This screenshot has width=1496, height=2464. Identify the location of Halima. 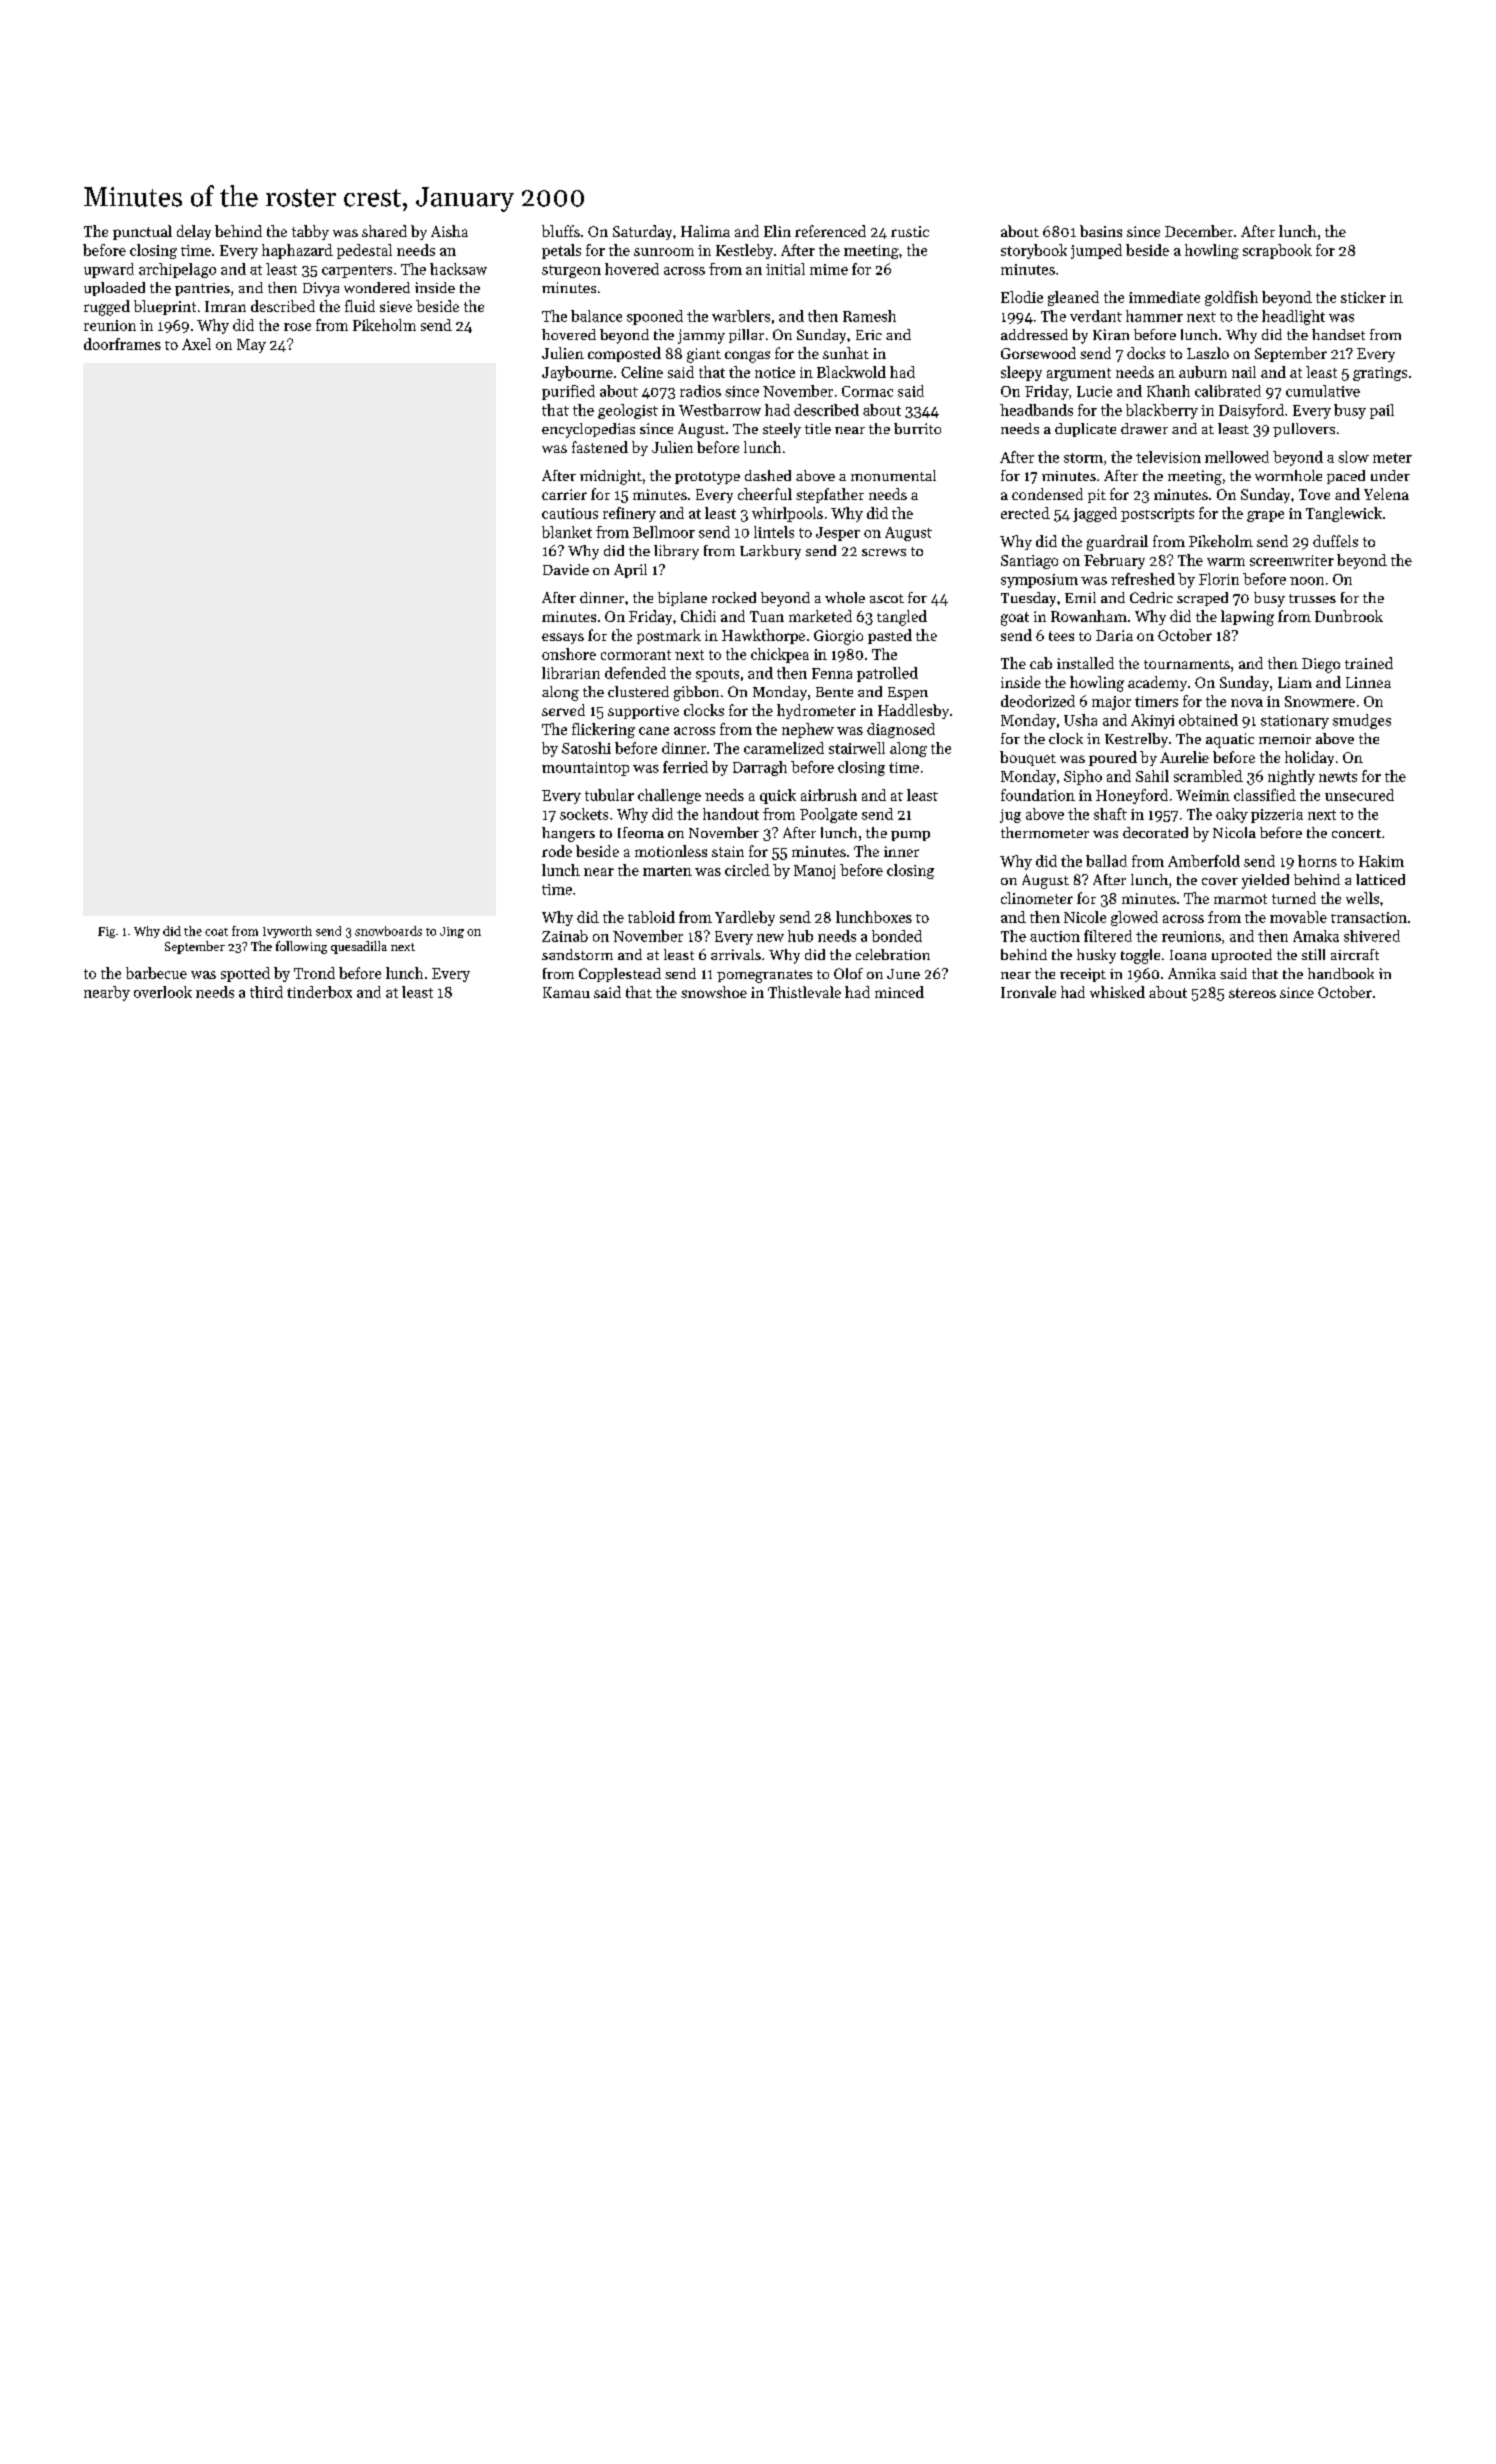
(705, 231).
